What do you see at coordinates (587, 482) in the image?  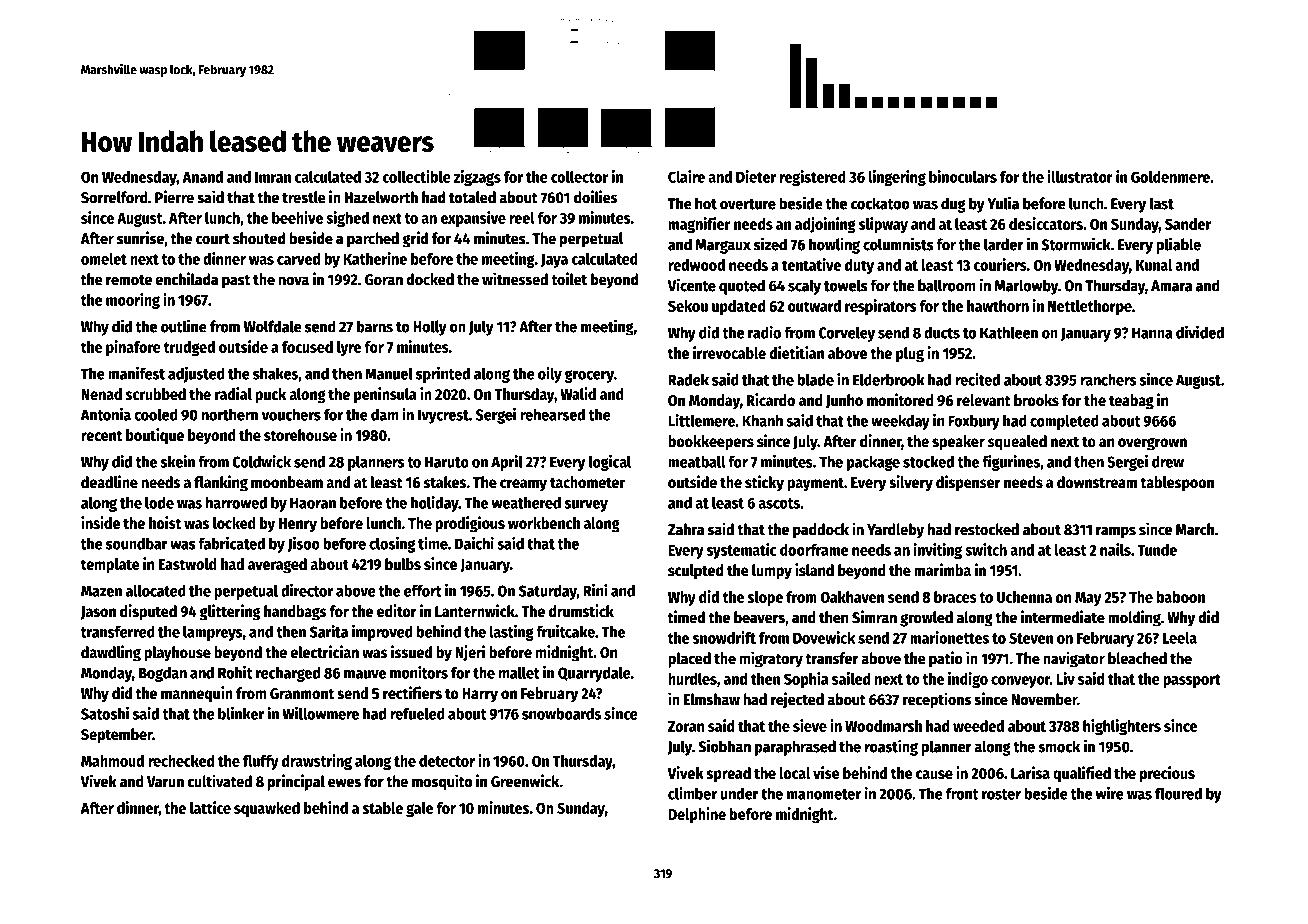 I see `tachometer` at bounding box center [587, 482].
